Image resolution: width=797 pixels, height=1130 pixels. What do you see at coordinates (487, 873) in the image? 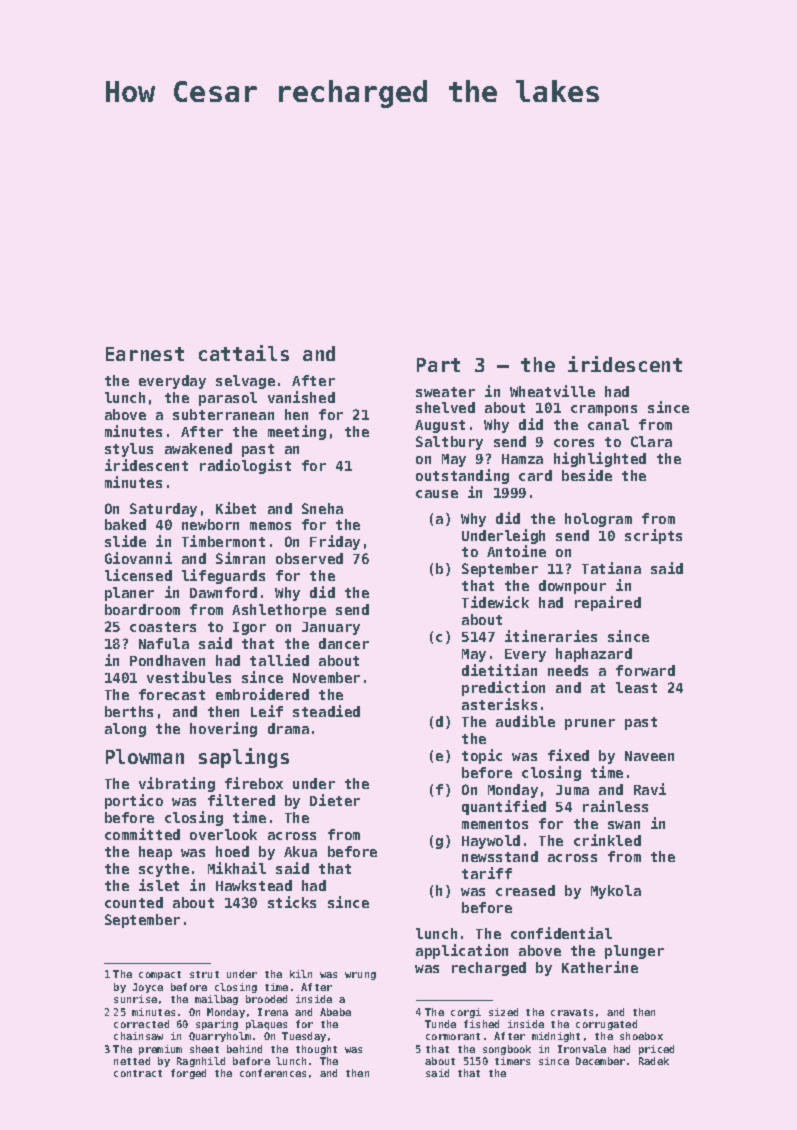
I see `tariff` at bounding box center [487, 873].
